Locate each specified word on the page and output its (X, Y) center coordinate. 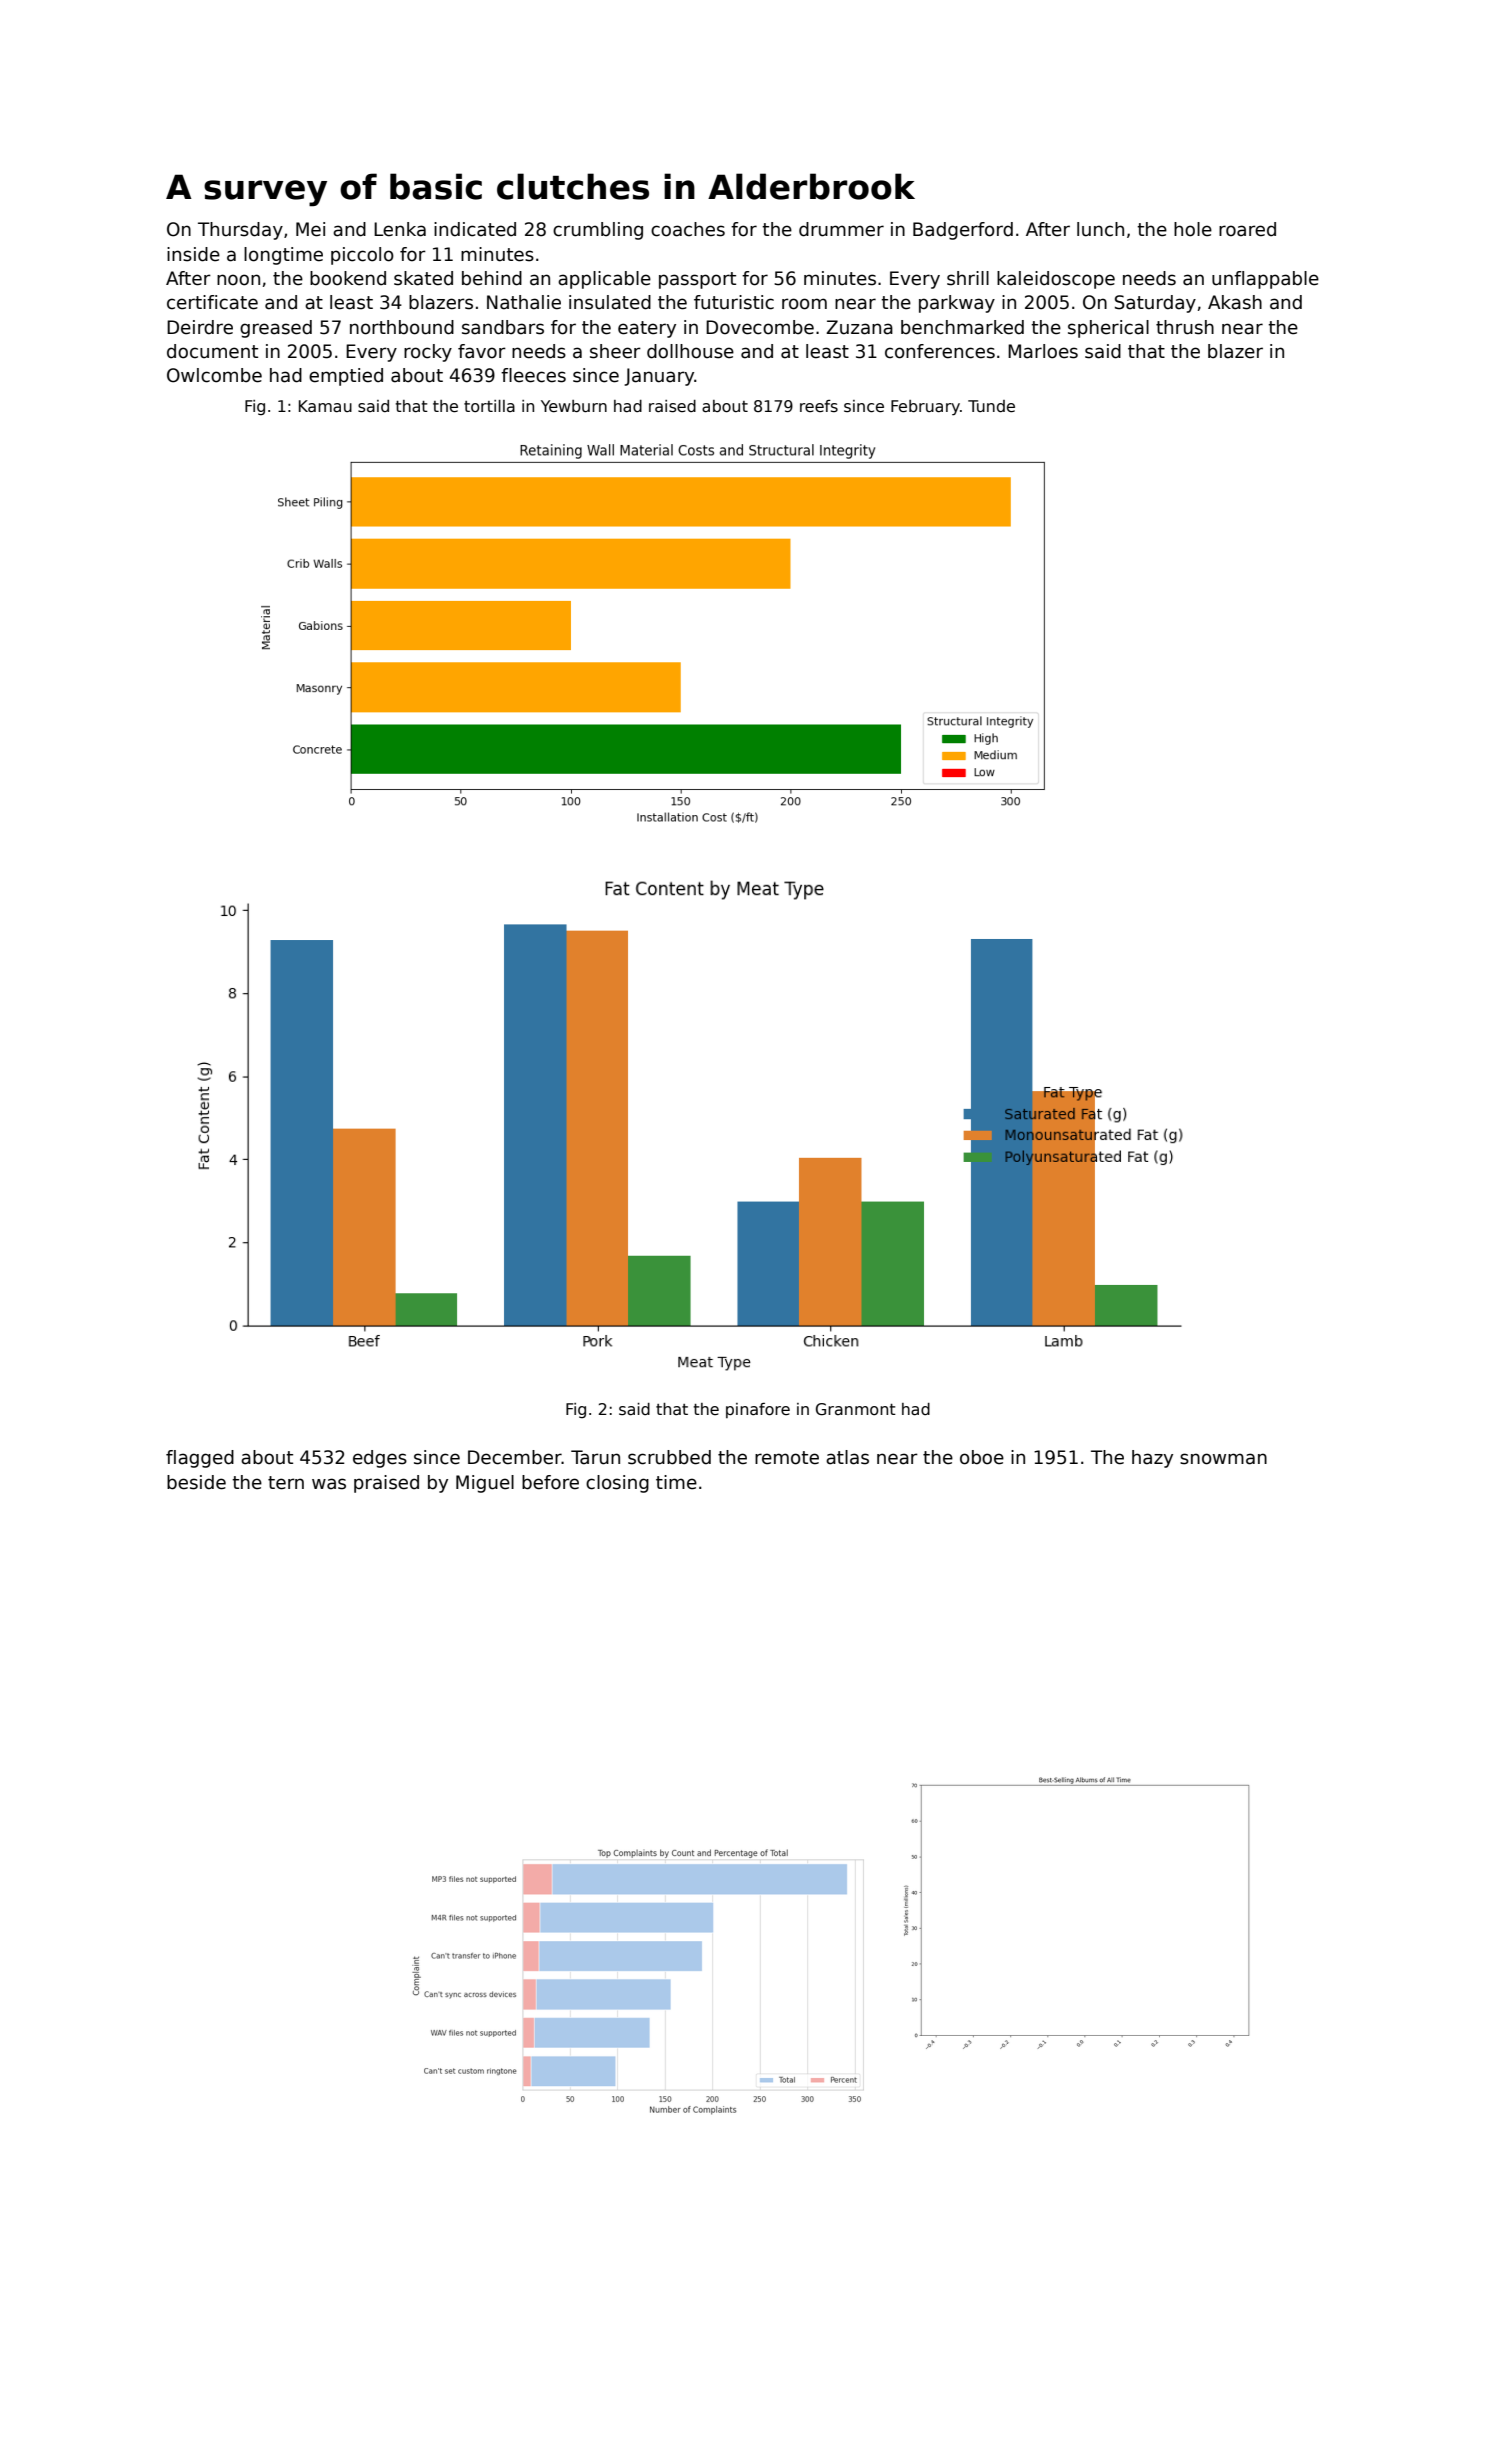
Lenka (400, 229)
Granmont (856, 1409)
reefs (819, 406)
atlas (847, 1457)
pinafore (758, 1410)
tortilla (489, 406)
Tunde (991, 406)
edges (380, 1459)
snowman (1223, 1459)
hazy (1152, 1459)
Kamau (325, 406)
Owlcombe (214, 375)
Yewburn (574, 406)
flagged (200, 1459)
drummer (841, 229)
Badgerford (963, 231)
